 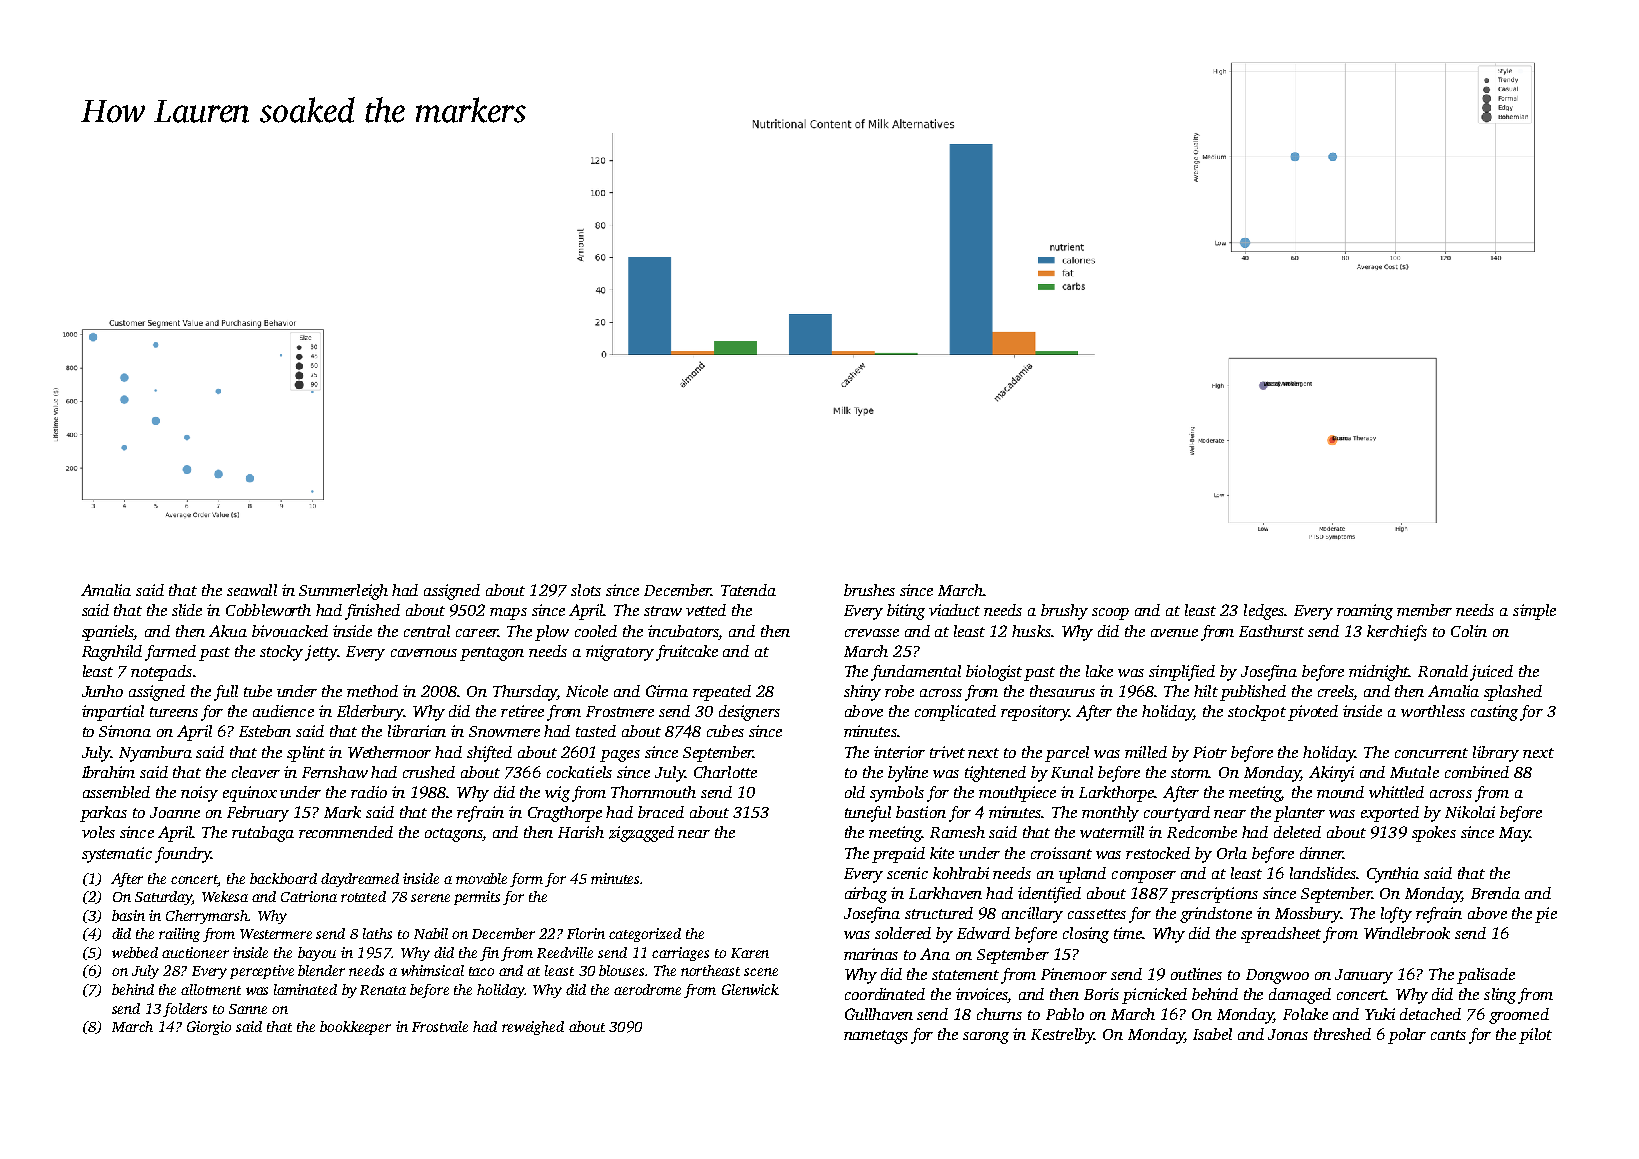 I want to click on ledges, so click(x=1264, y=612).
